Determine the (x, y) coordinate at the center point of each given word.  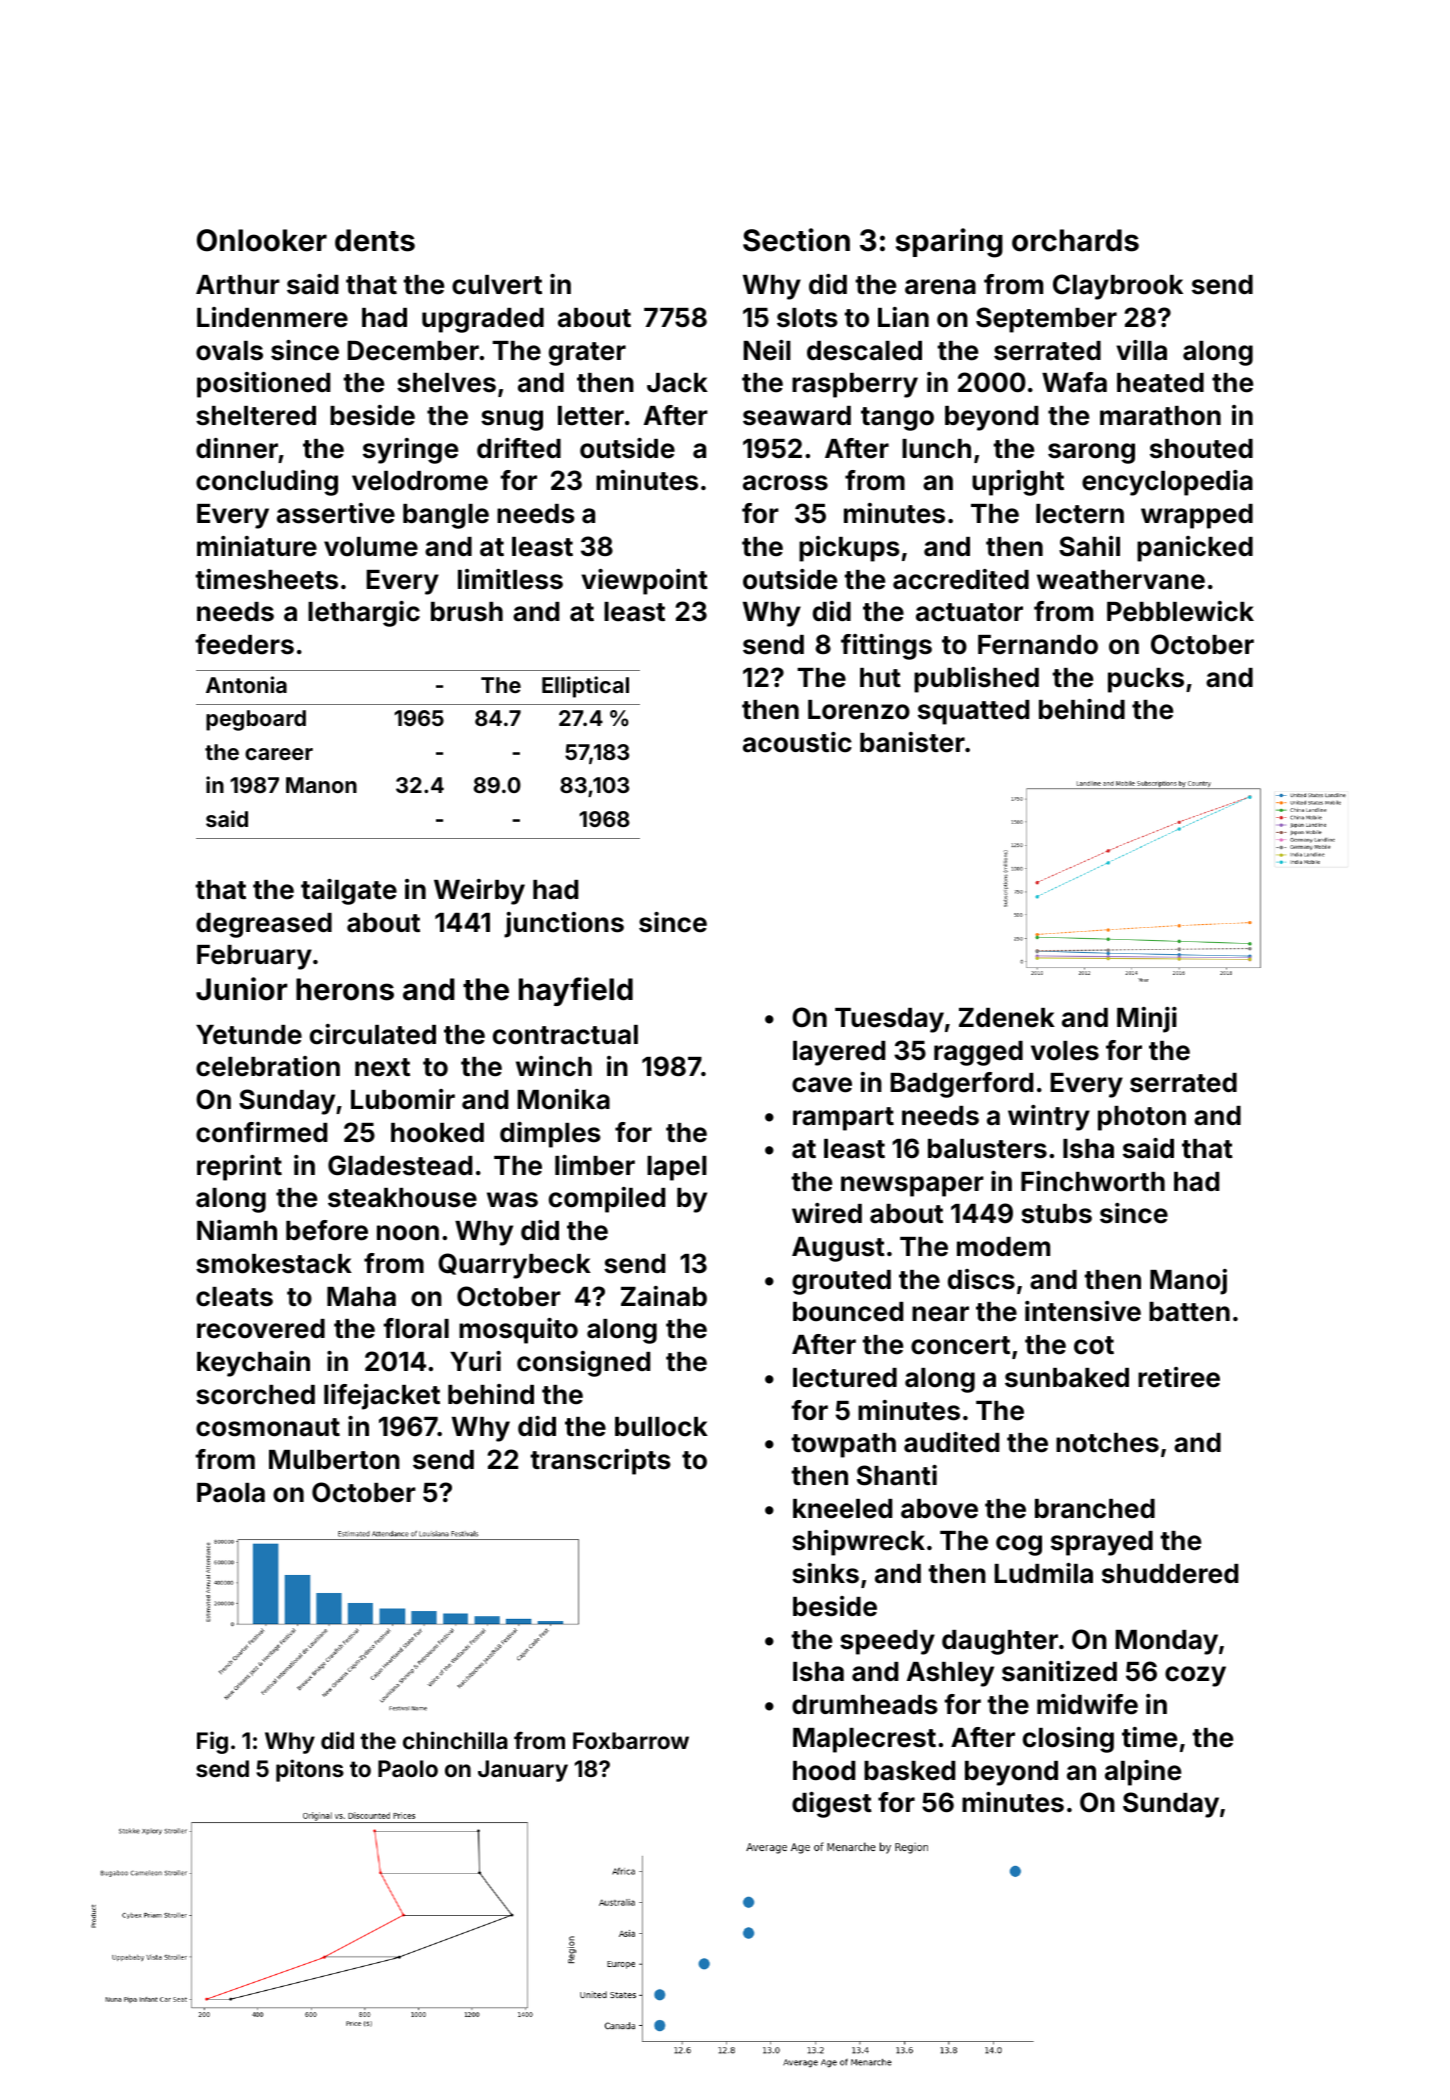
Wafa (1074, 382)
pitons (310, 1770)
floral (416, 1328)
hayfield (576, 991)
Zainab (664, 1296)
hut (880, 677)
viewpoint (644, 582)
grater (587, 354)
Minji (1147, 1020)
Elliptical (585, 687)
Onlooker (262, 240)
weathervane (1121, 580)
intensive (1083, 1311)
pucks (1146, 680)
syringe (410, 451)
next (382, 1067)
